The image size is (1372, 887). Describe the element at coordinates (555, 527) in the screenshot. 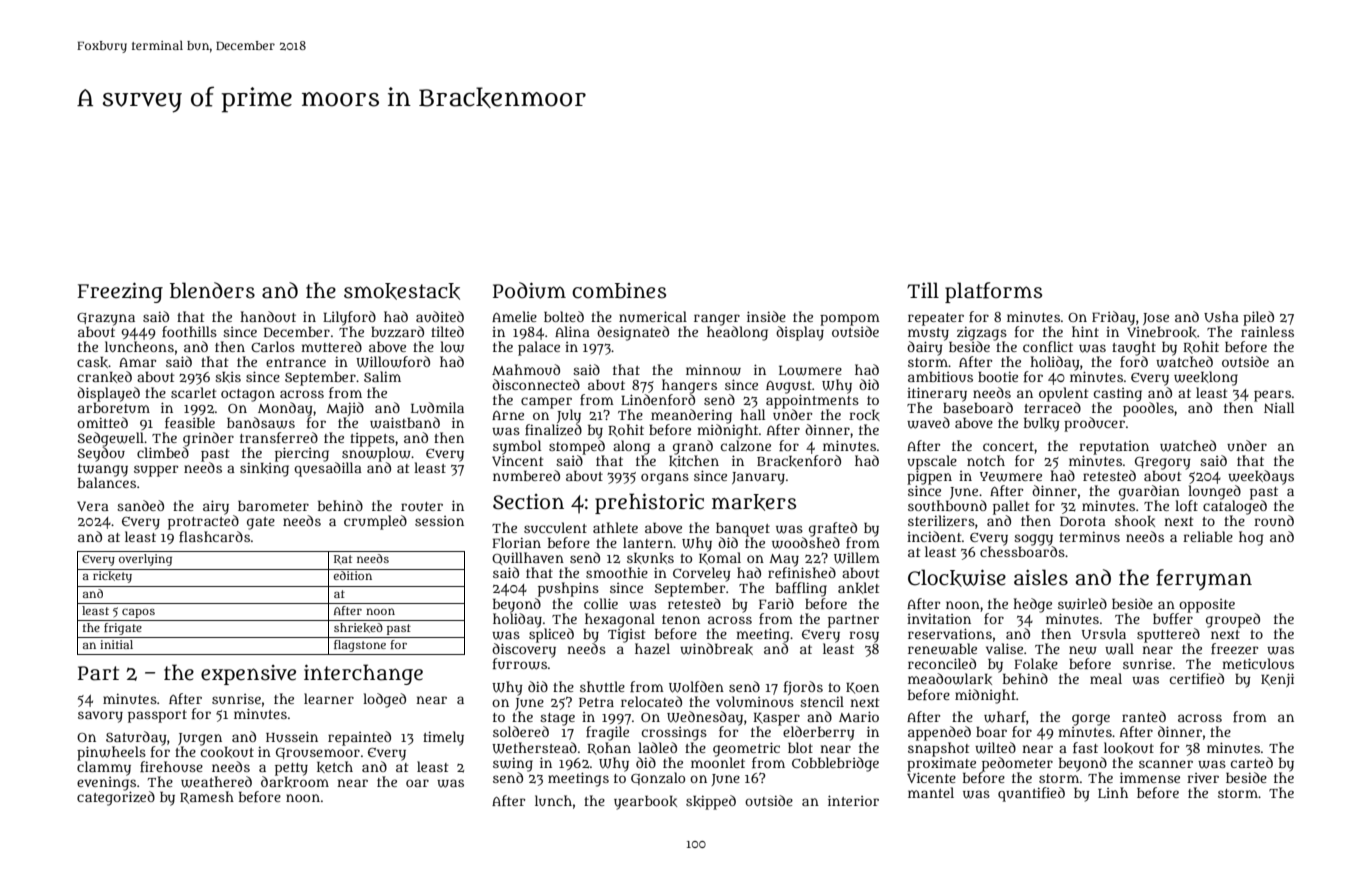

I see `succulent` at that location.
